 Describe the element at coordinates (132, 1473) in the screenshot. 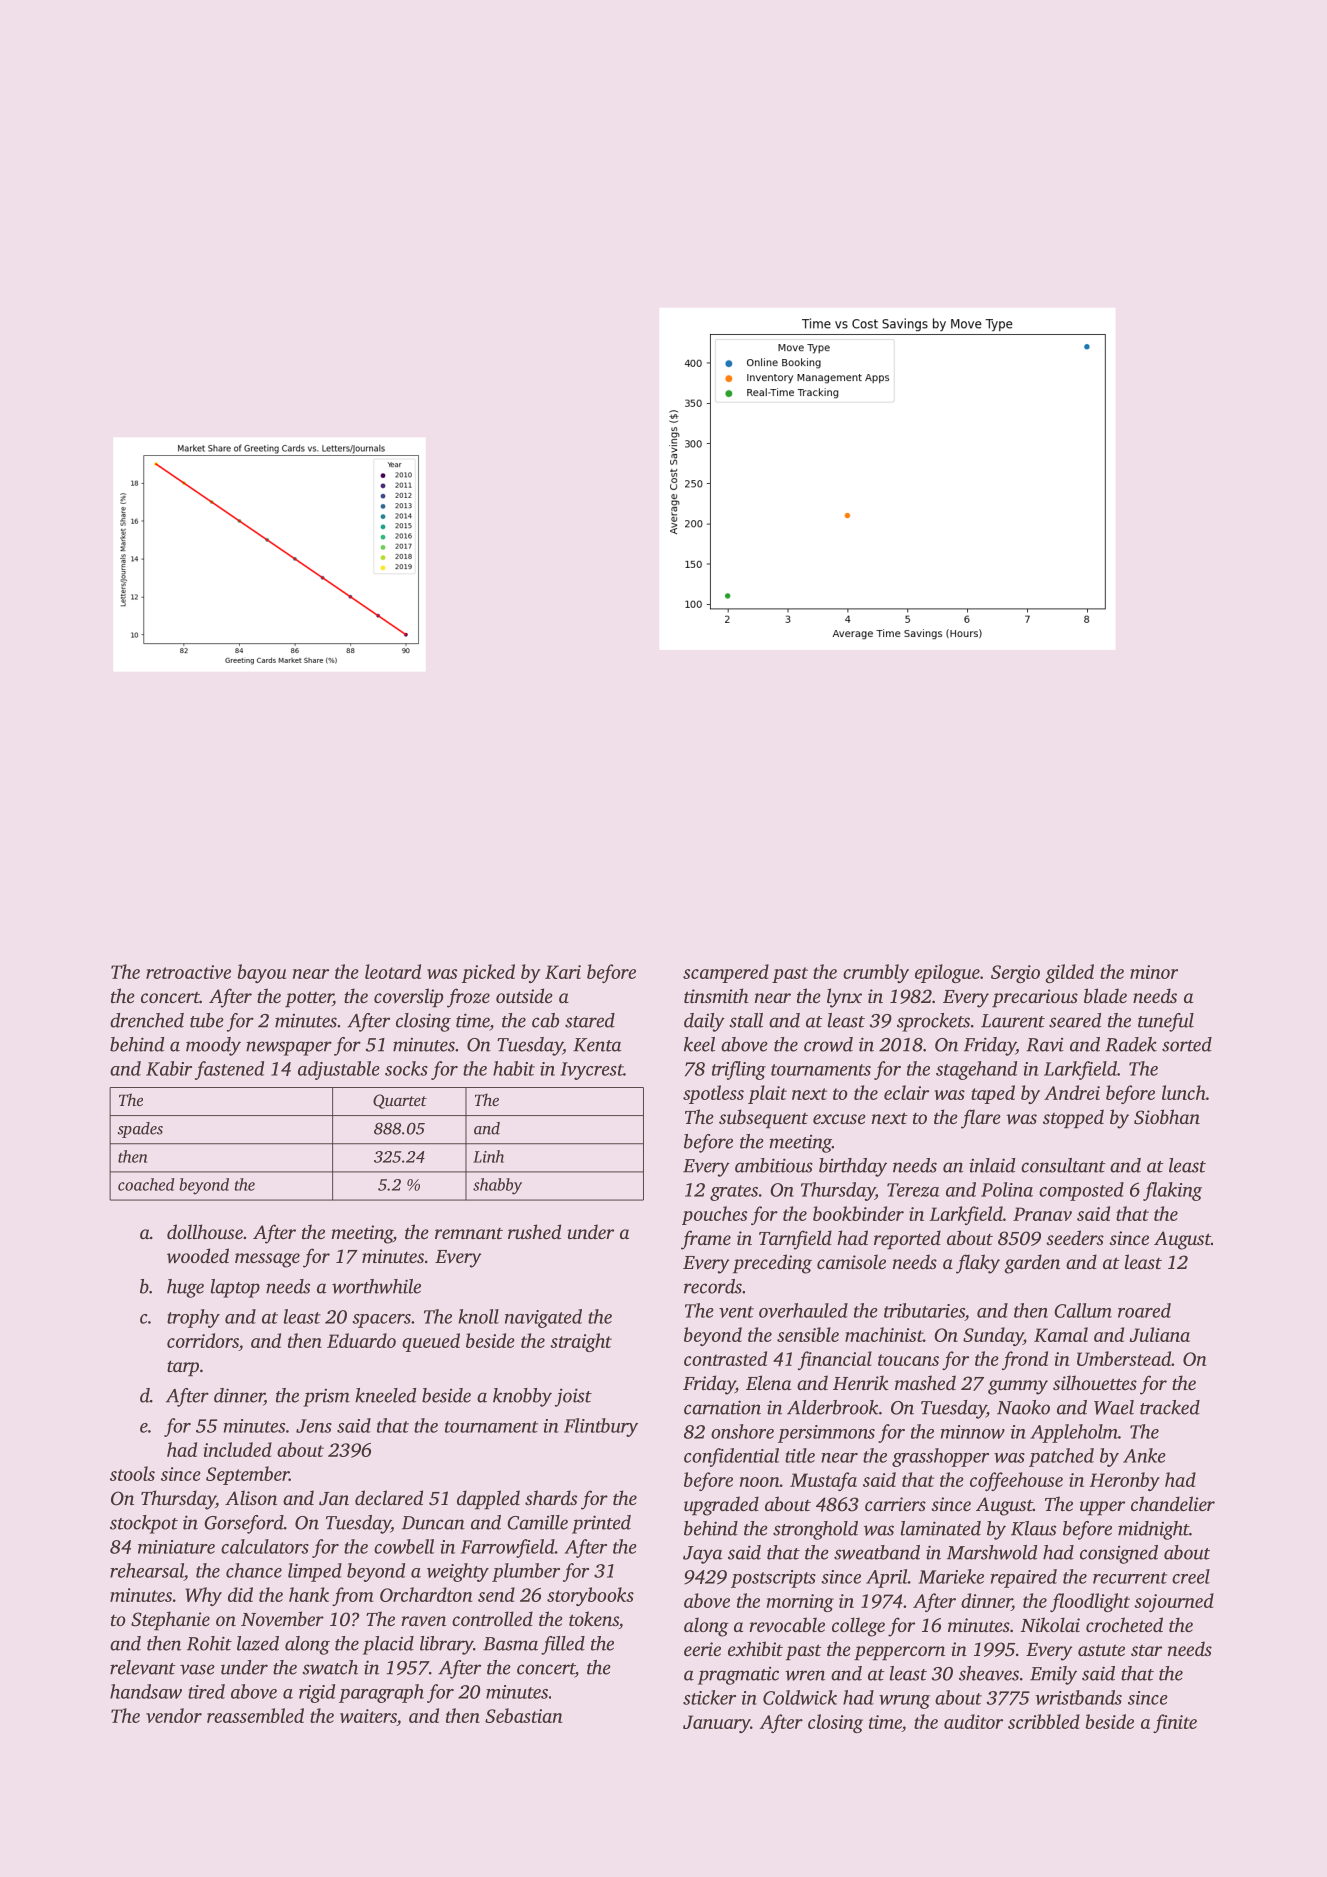

I see `stools` at that location.
